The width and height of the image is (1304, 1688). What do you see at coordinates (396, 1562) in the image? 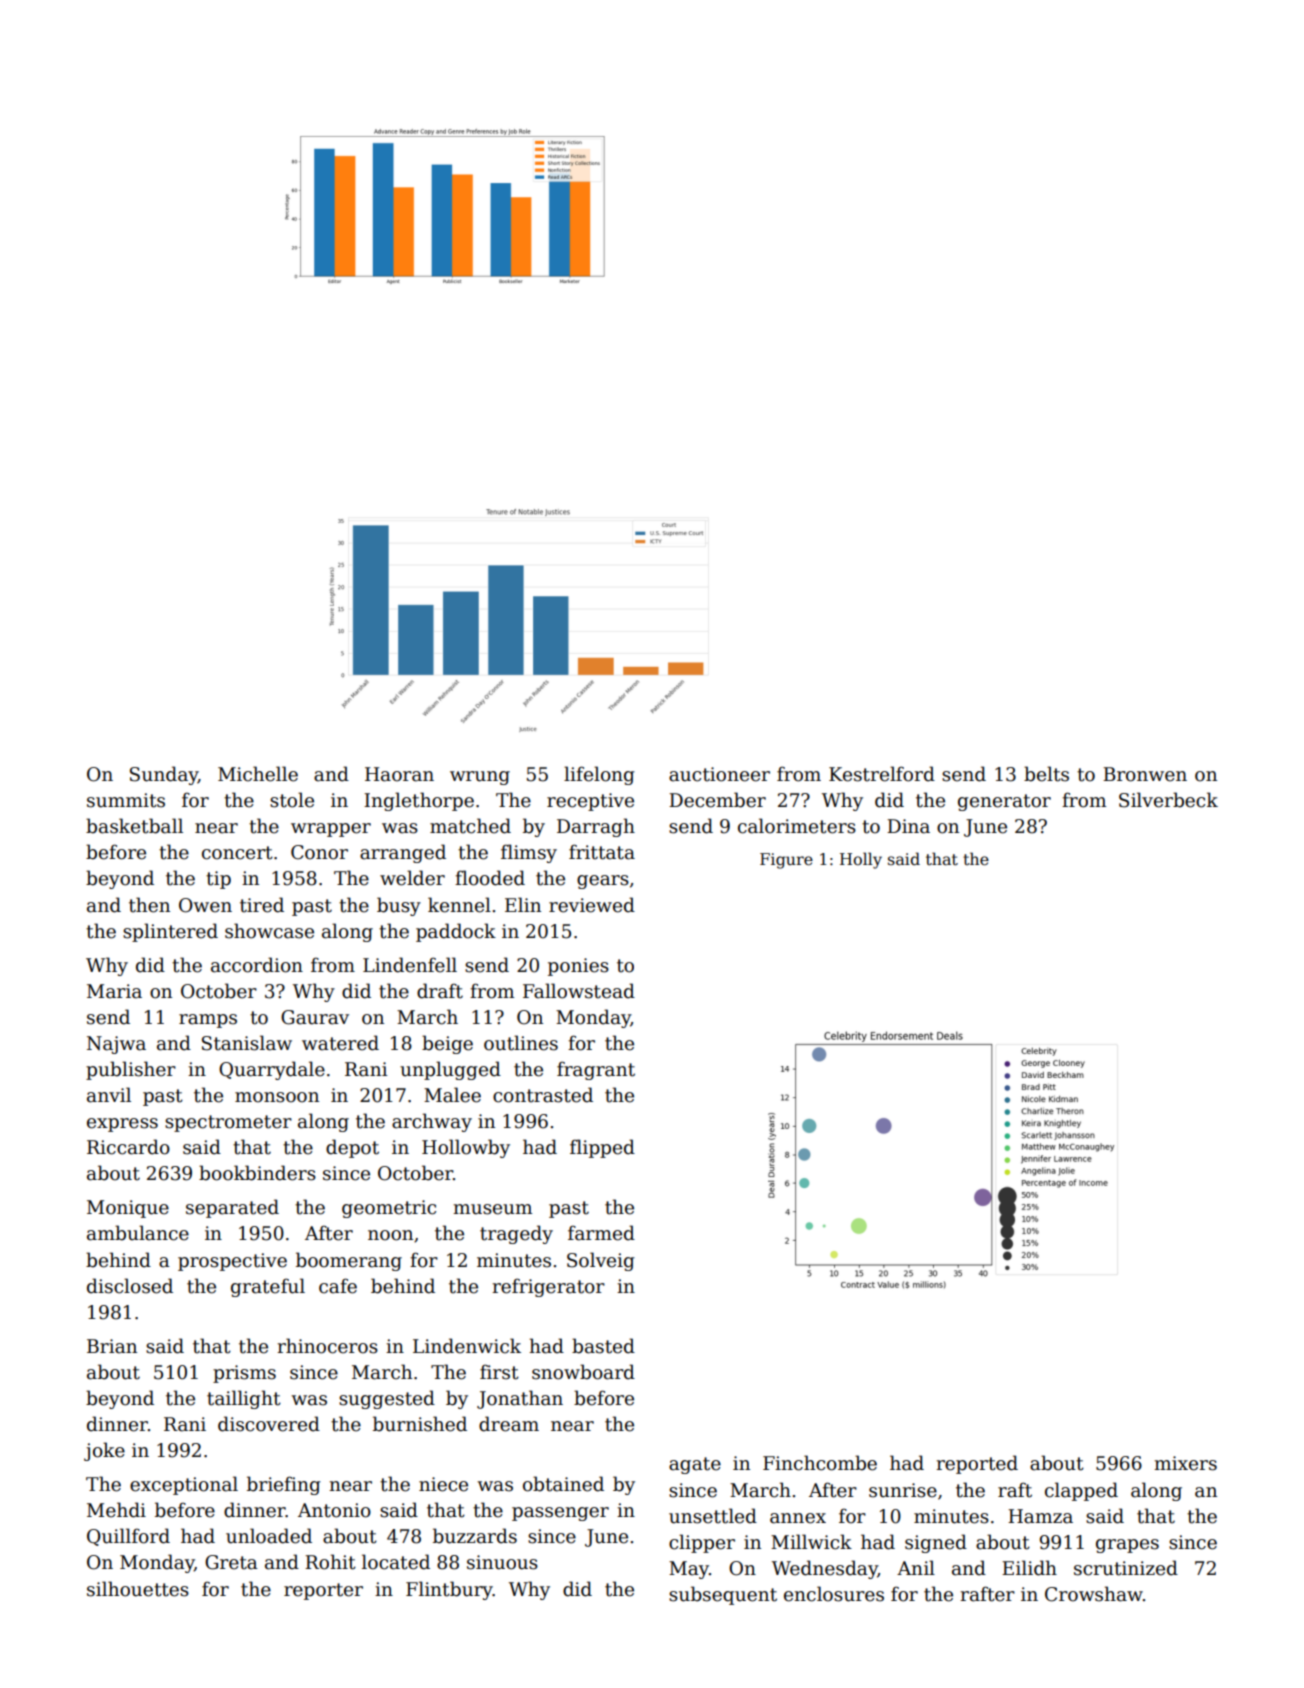
I see `located` at bounding box center [396, 1562].
